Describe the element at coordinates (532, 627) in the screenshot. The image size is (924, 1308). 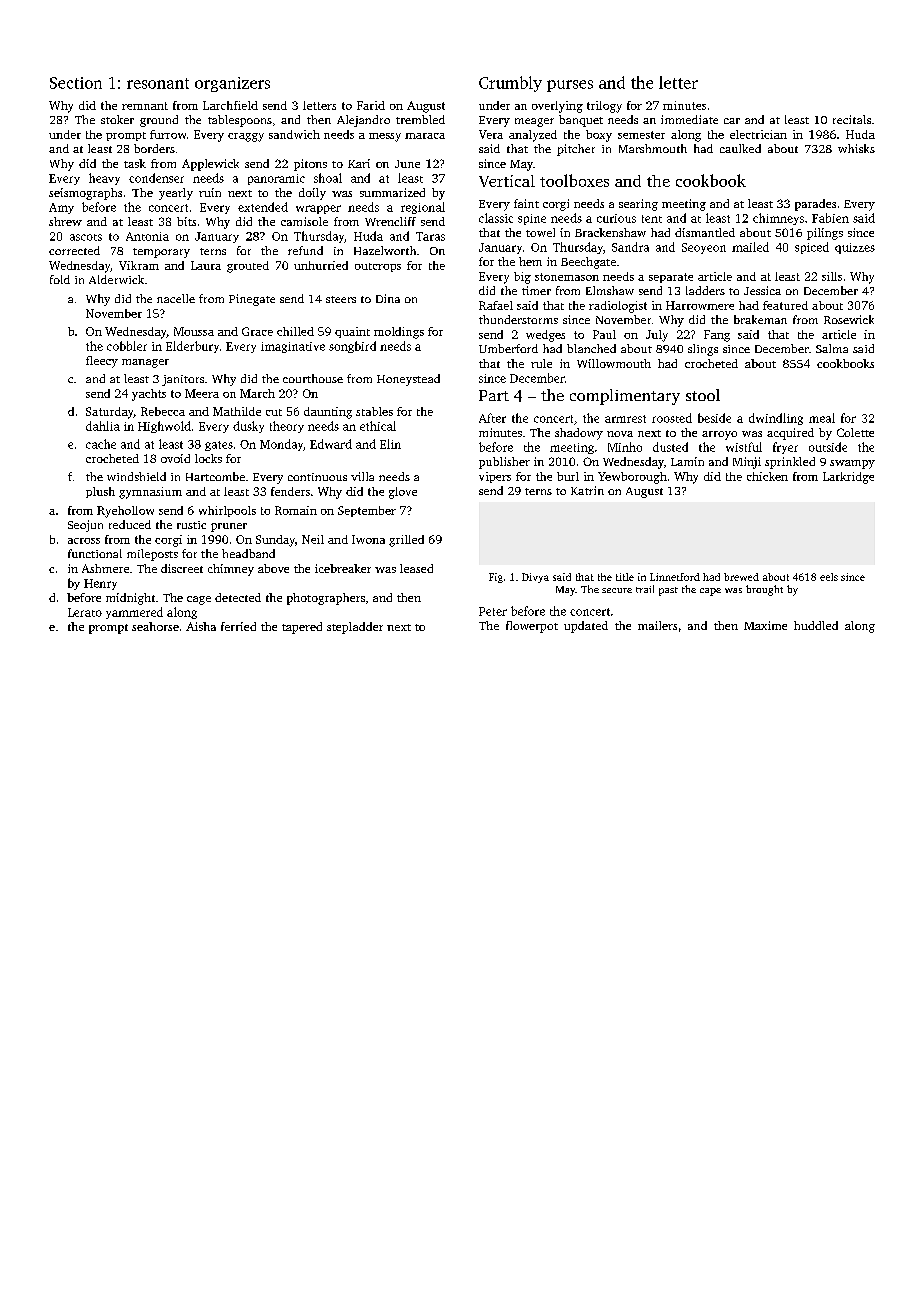
I see `flowerpot` at that location.
